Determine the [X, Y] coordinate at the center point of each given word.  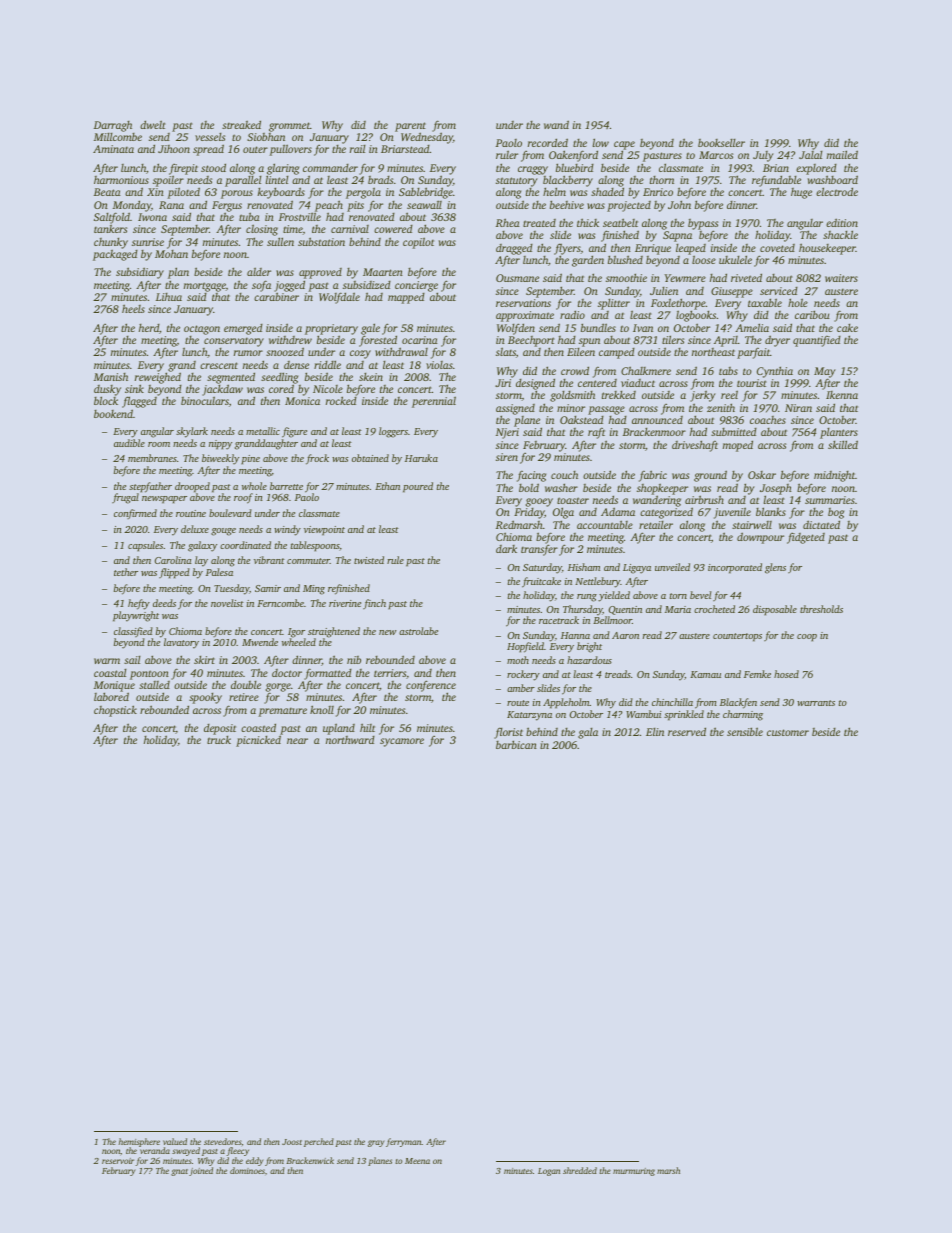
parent [410, 127]
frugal [125, 498]
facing [531, 476]
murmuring [634, 1172]
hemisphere [139, 1143]
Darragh [113, 126]
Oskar [762, 475]
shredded [580, 1170]
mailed [842, 154]
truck [219, 740]
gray [376, 1143]
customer [788, 732]
